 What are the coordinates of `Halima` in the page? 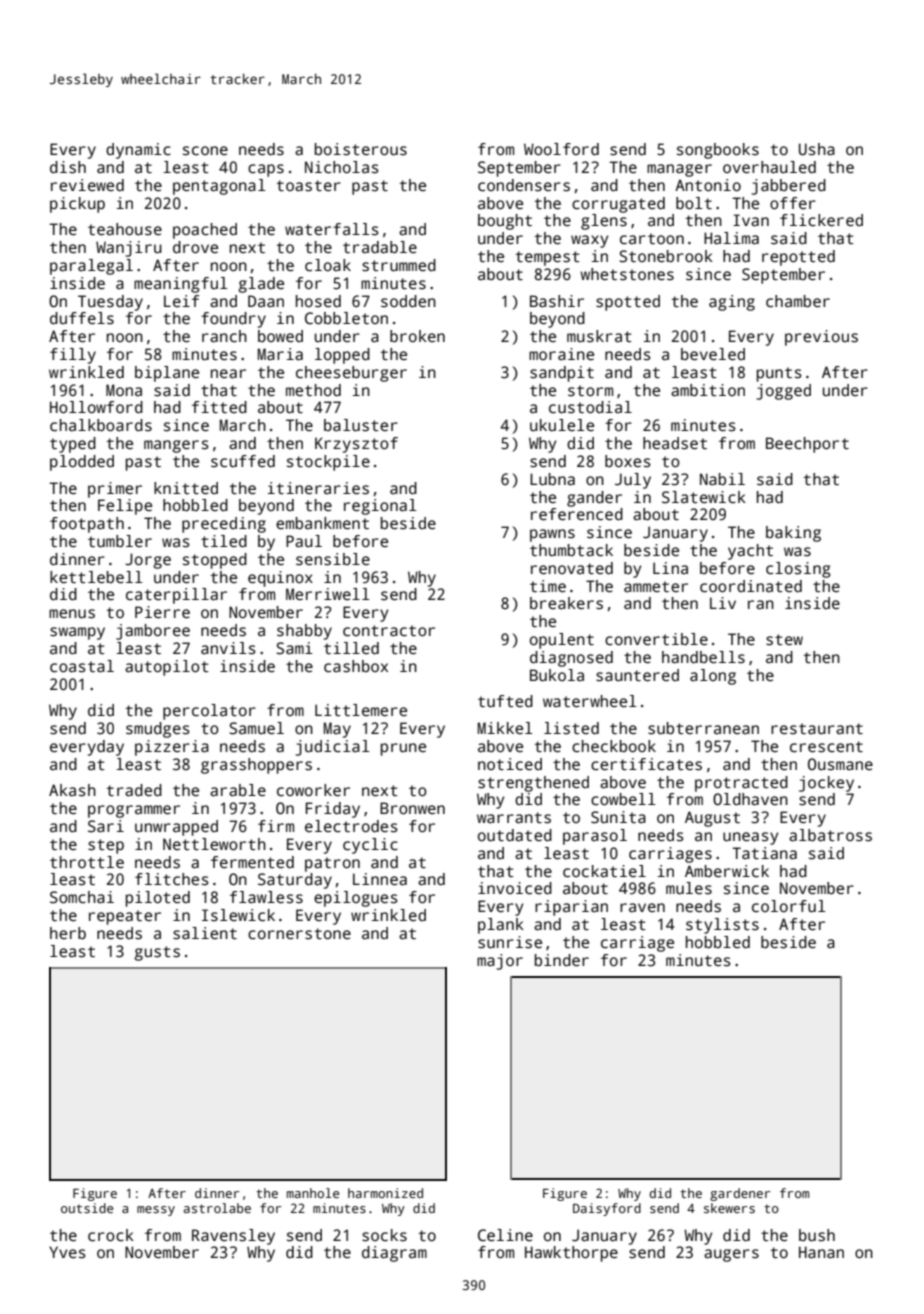 It's located at (731, 238).
